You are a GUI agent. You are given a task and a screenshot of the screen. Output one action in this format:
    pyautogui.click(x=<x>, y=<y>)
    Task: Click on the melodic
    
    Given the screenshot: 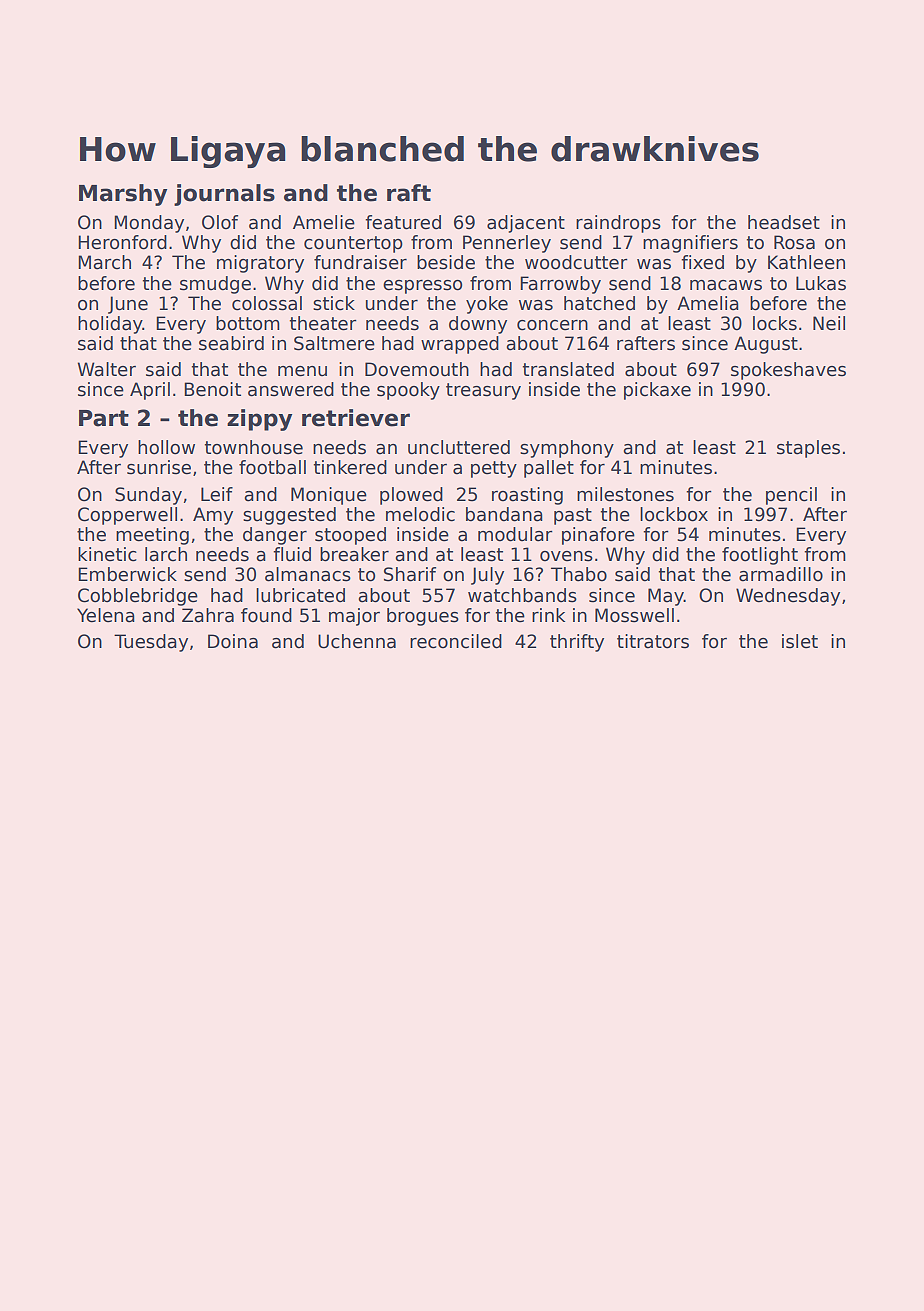 What is the action you would take?
    pyautogui.click(x=420, y=514)
